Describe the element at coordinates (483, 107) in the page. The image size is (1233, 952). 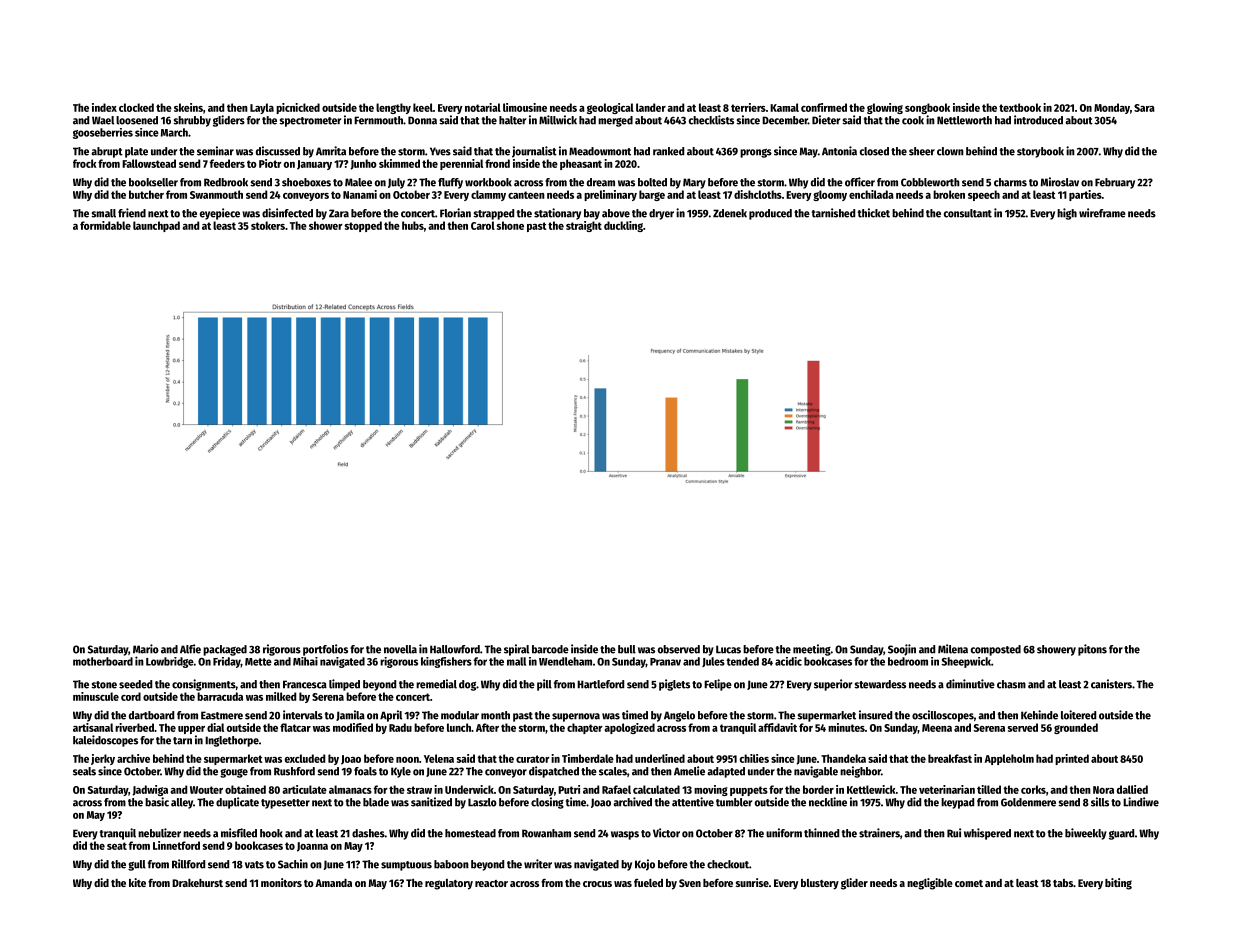
I see `notarial` at that location.
